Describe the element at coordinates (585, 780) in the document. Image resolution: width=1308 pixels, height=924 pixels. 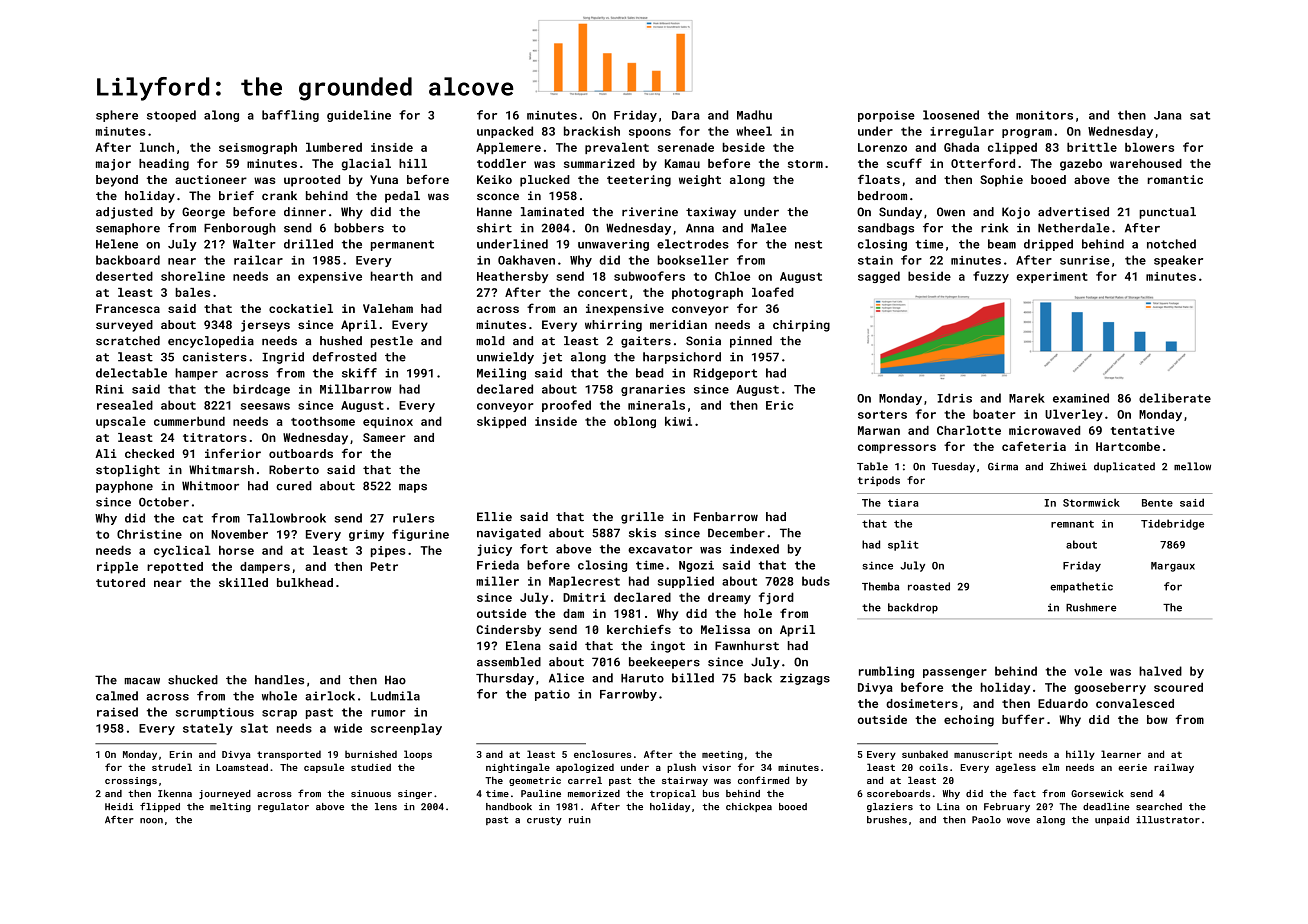
I see `carrel` at that location.
